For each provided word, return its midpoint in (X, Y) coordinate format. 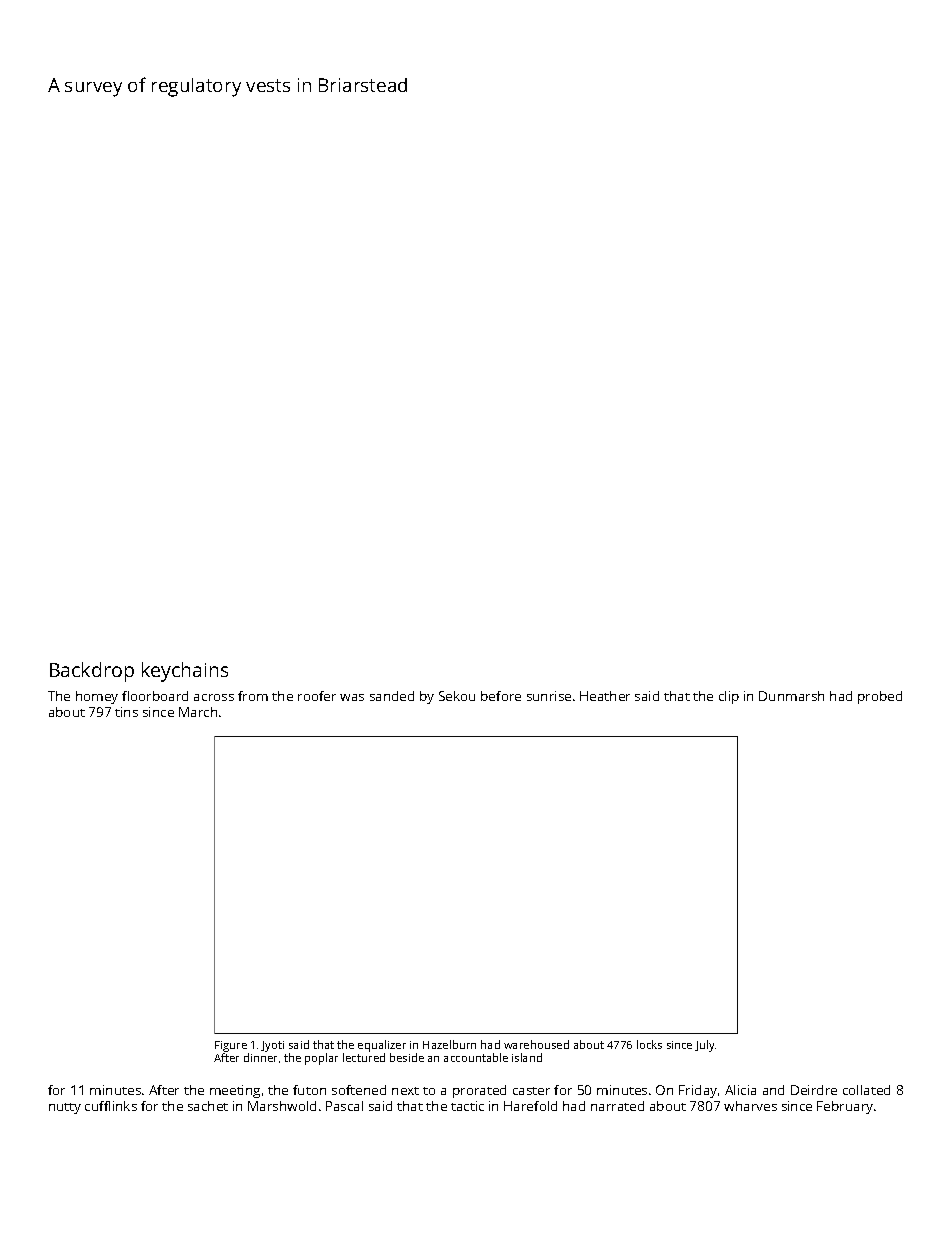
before (501, 696)
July (704, 1046)
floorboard (155, 696)
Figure (231, 1046)
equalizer (382, 1046)
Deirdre (814, 1090)
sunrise (549, 696)
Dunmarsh (791, 696)
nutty (65, 1108)
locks (649, 1044)
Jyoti (272, 1046)
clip (729, 697)
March (198, 712)
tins (126, 712)
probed (880, 697)
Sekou (457, 696)
